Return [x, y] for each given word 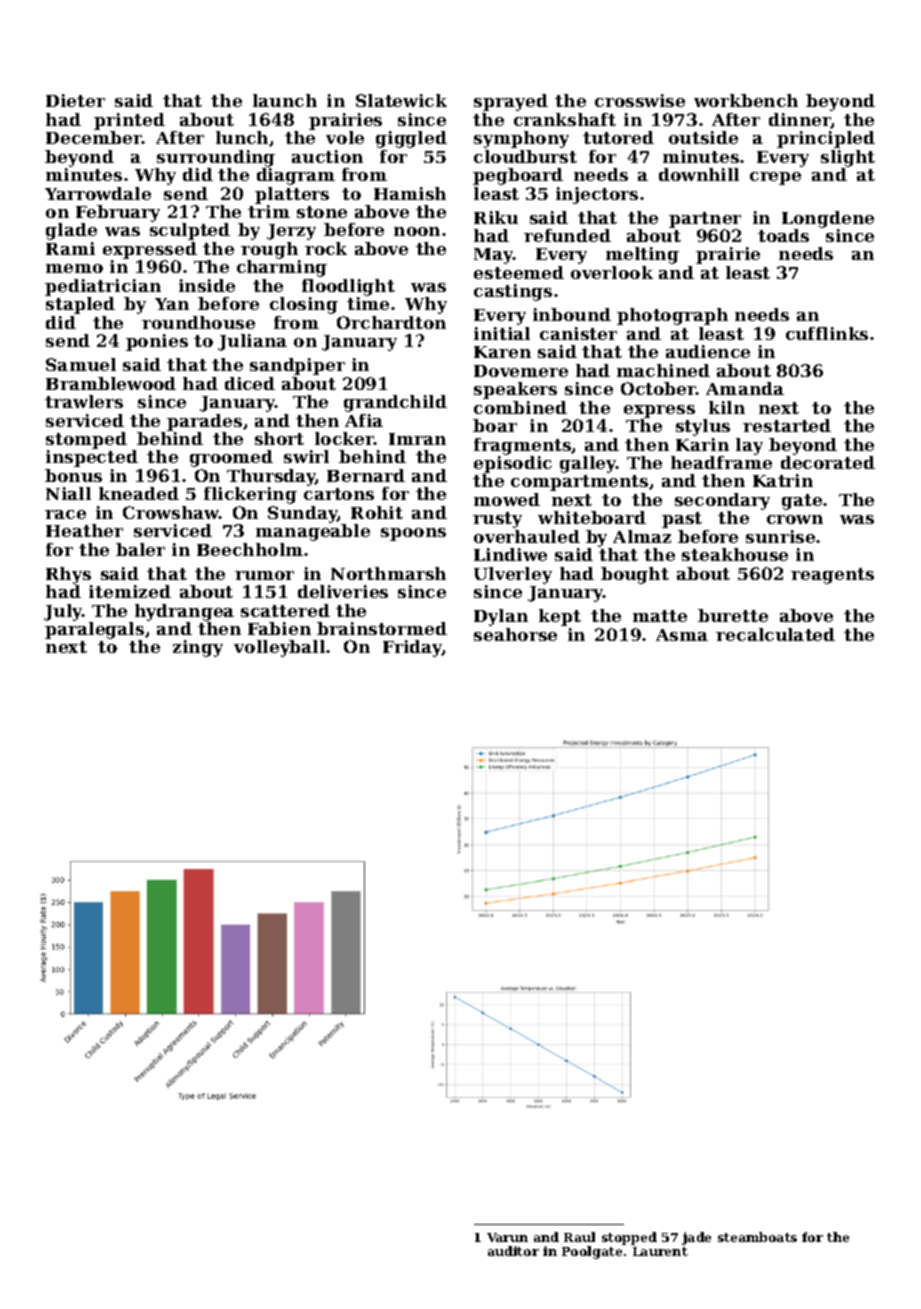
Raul [579, 1237]
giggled [411, 139]
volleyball [279, 648]
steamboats [757, 1237]
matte [660, 616]
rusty [497, 520]
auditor [513, 1251]
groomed [231, 458]
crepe [775, 178]
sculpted [190, 231]
